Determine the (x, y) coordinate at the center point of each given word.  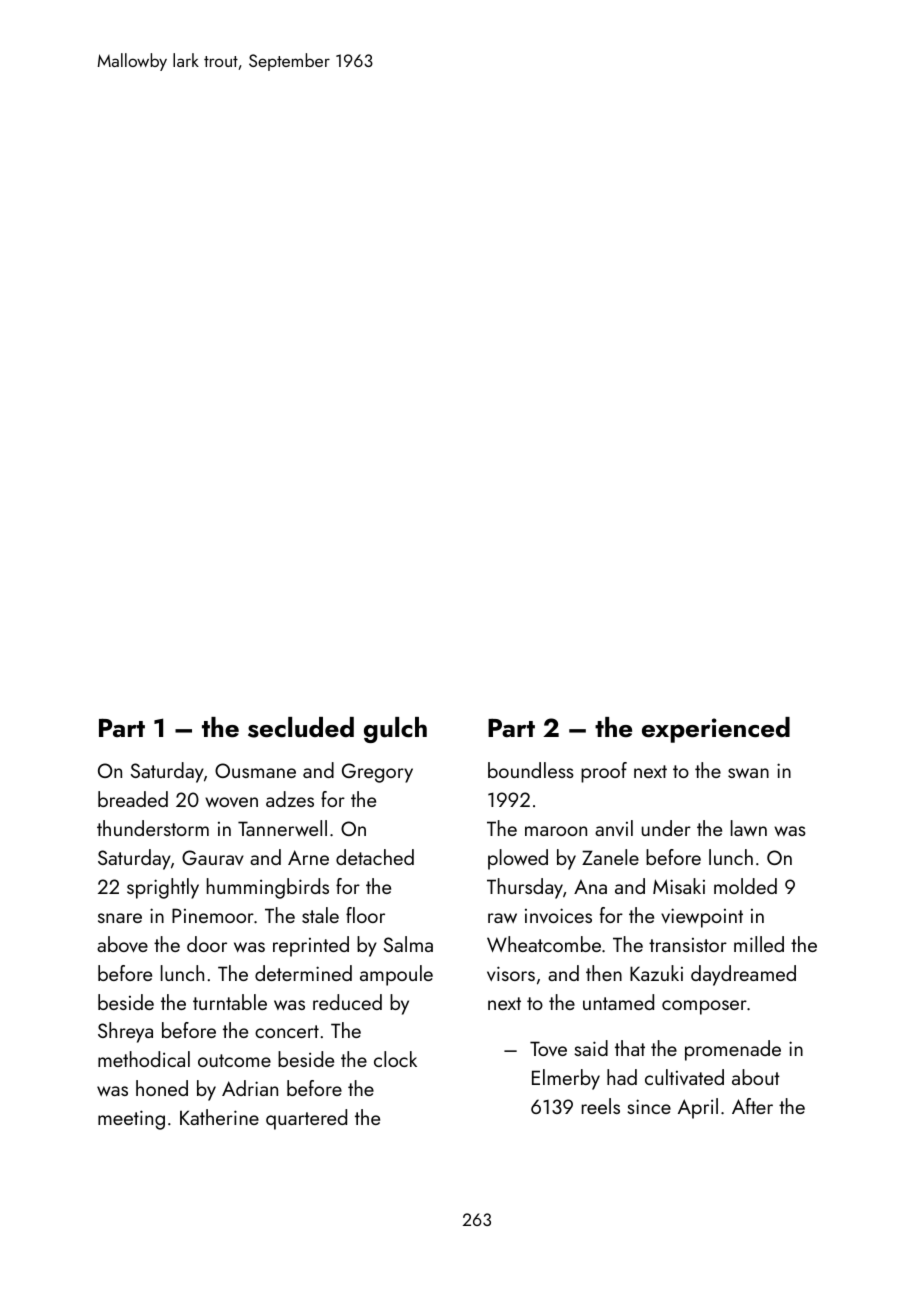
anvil (614, 828)
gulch (395, 730)
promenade (733, 1050)
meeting (131, 1120)
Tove (548, 1048)
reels (601, 1106)
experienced (716, 730)
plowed (518, 859)
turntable (230, 1002)
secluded (301, 727)
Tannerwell (282, 828)
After (752, 1106)
